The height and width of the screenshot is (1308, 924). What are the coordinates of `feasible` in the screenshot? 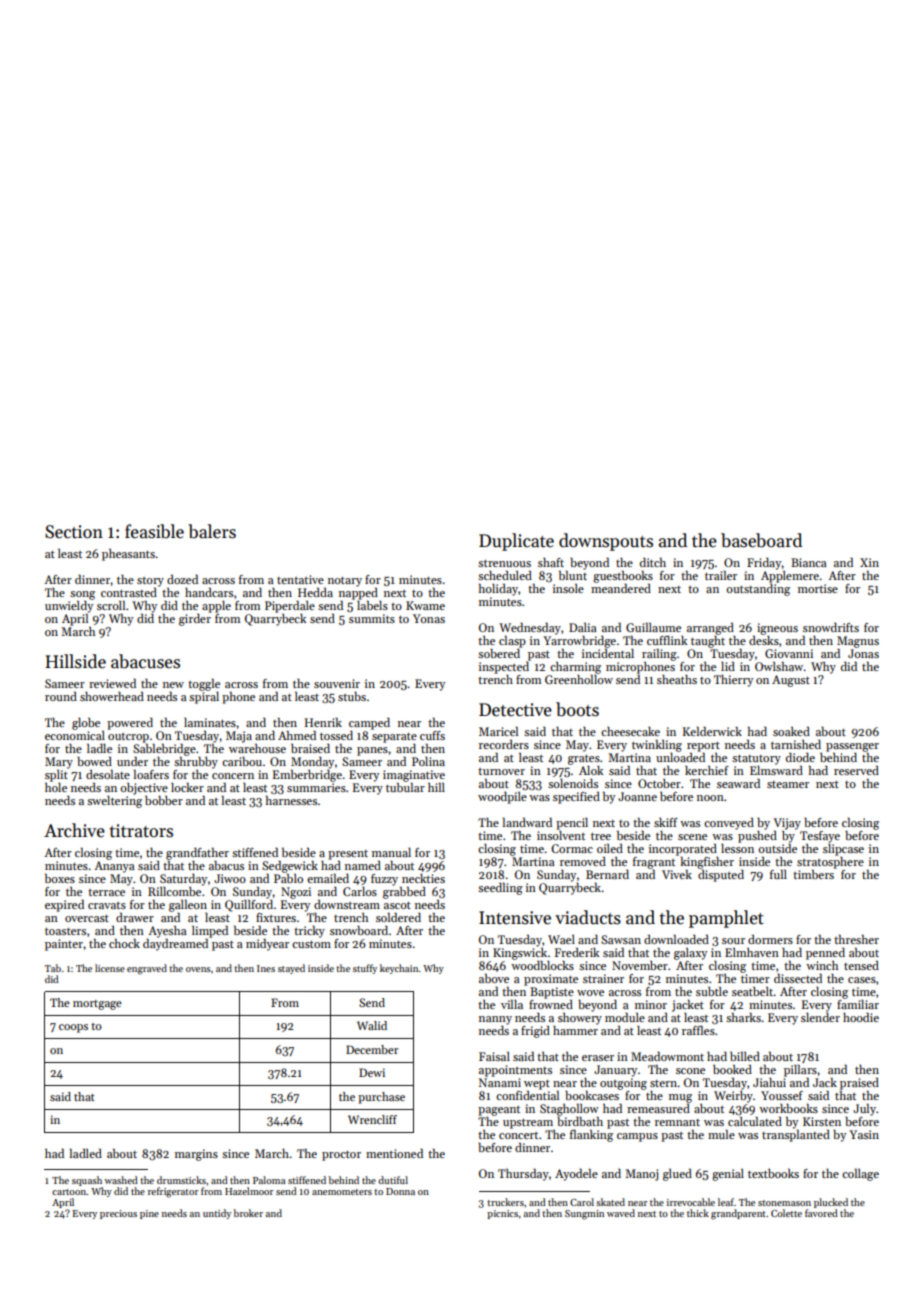 It's located at (154, 531).
